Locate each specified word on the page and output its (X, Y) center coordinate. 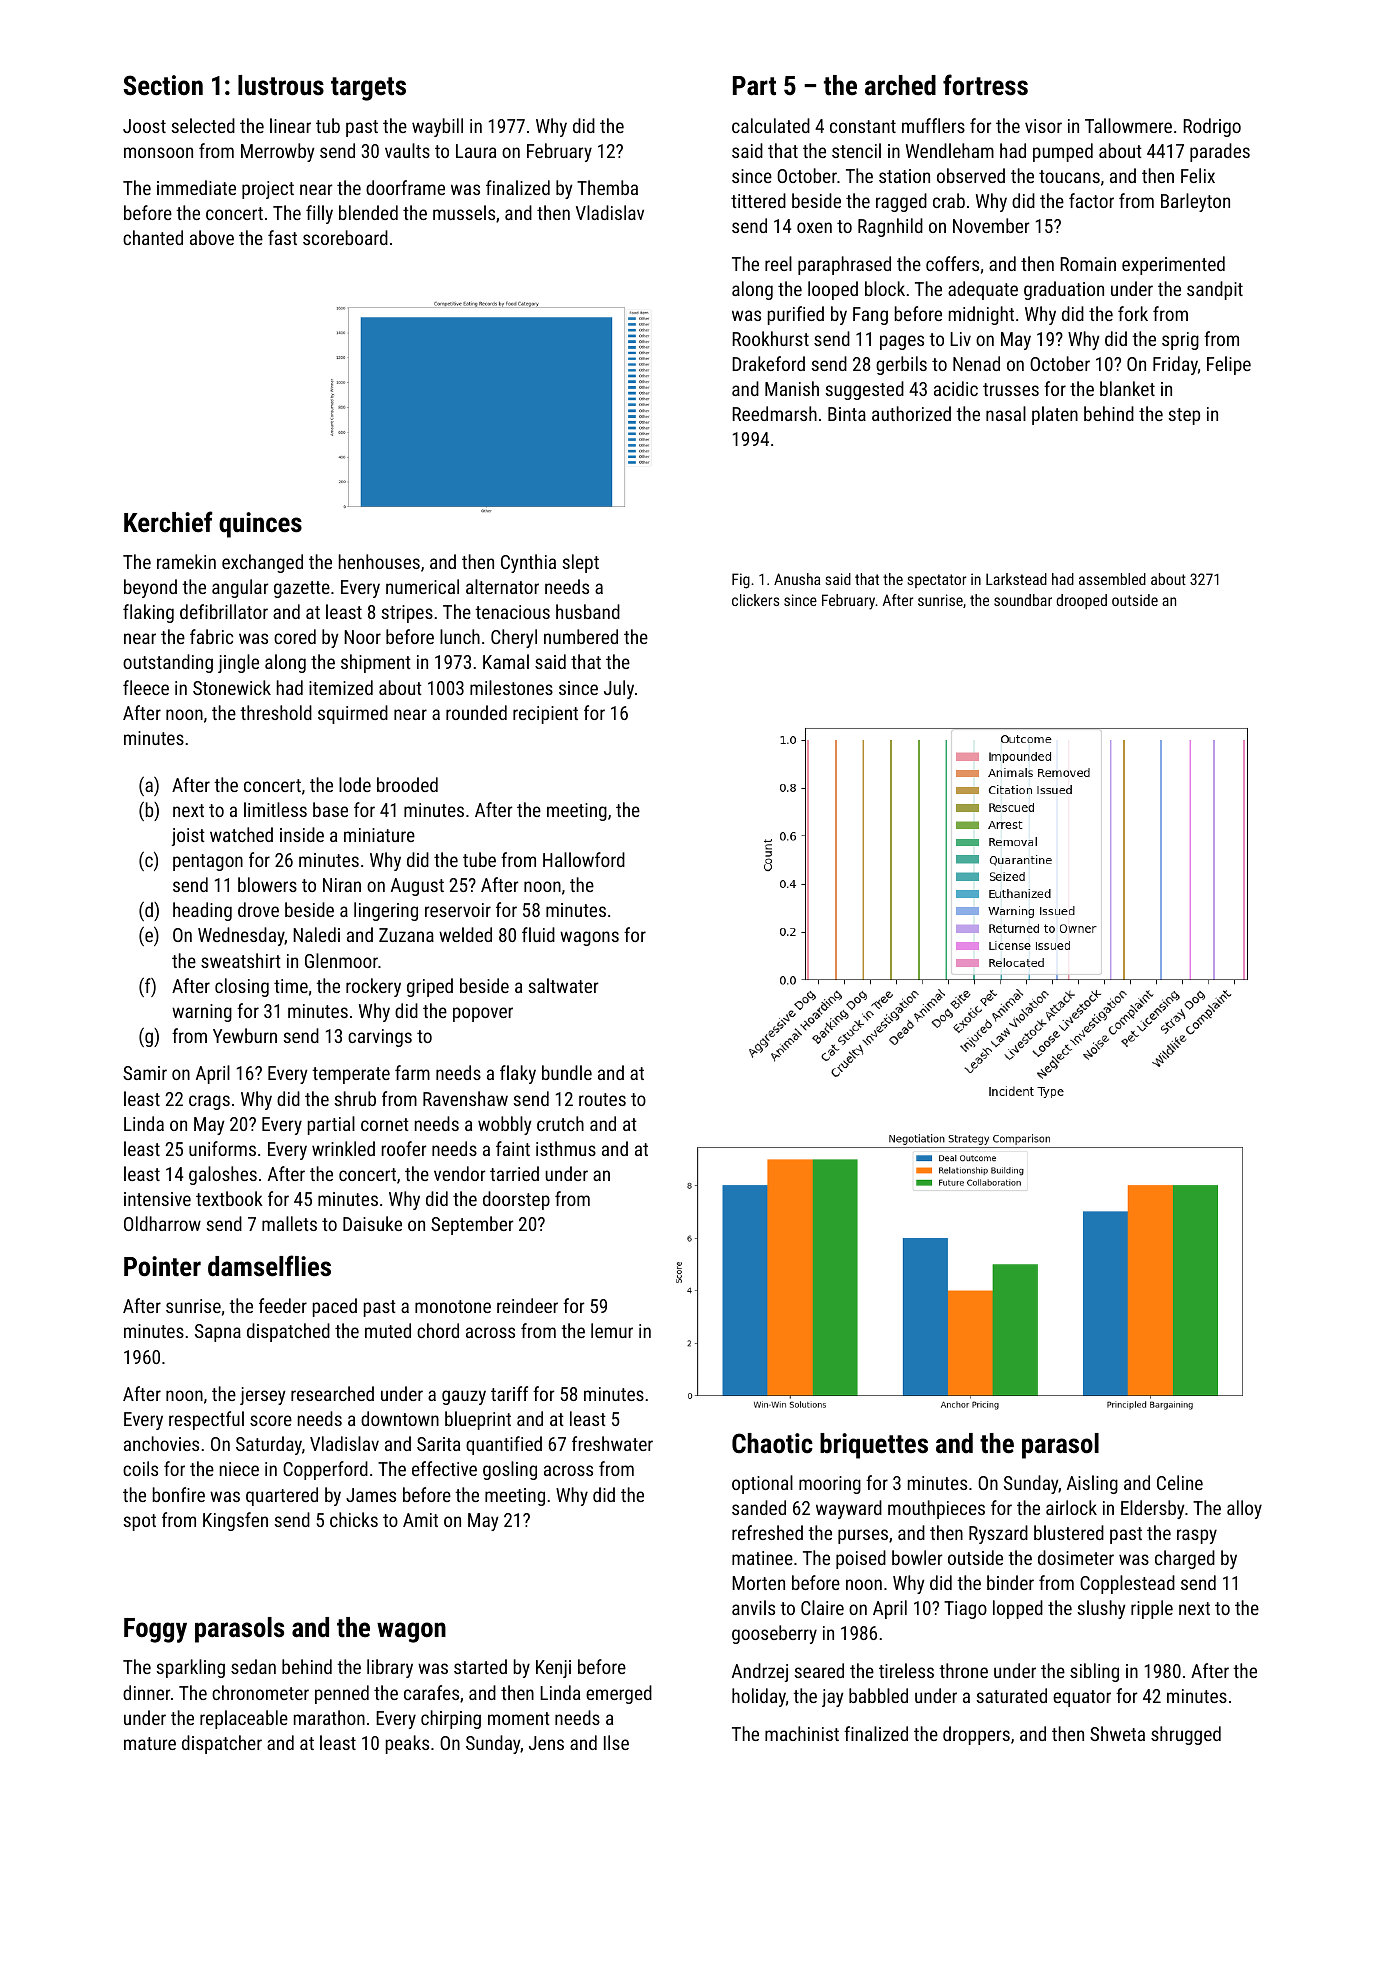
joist (188, 837)
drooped (1081, 601)
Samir (145, 1073)
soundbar (1023, 600)
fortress (985, 85)
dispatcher (222, 1744)
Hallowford (584, 859)
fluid (538, 934)
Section (163, 85)
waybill (437, 127)
